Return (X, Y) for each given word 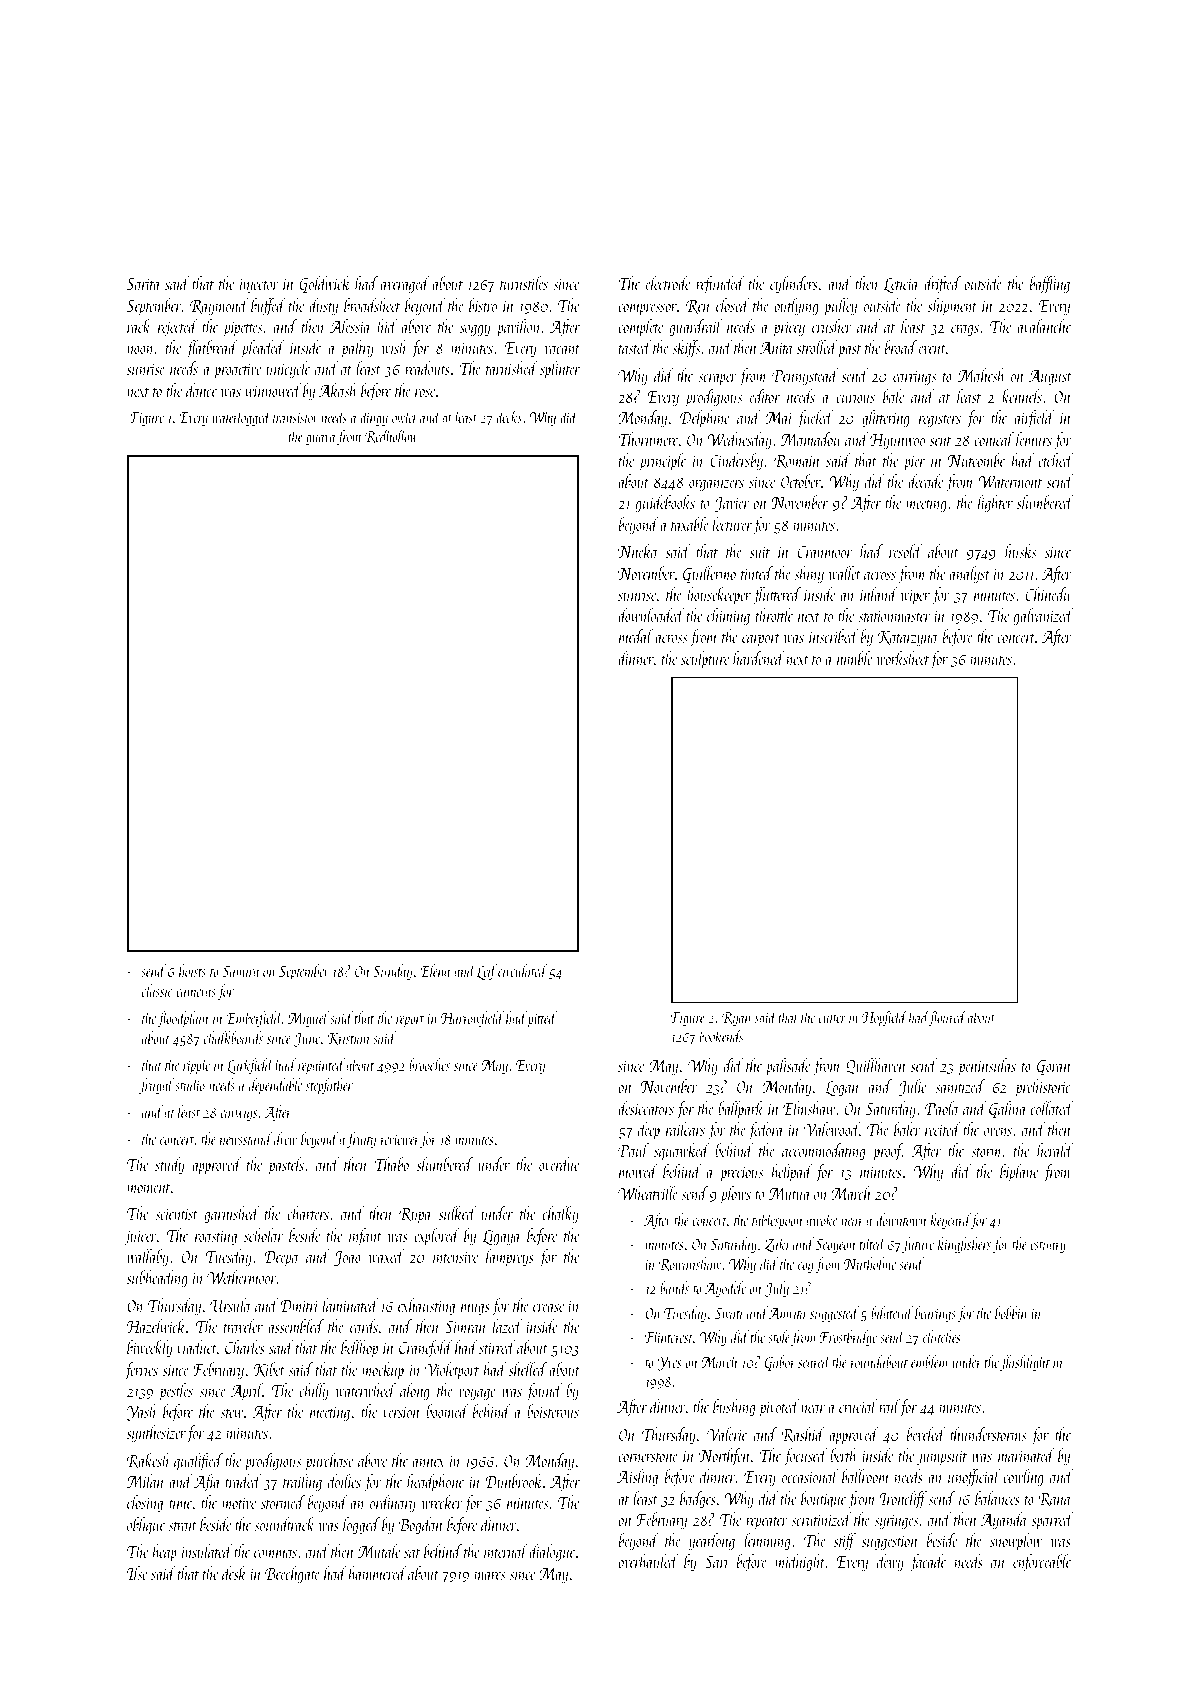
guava (321, 439)
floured (947, 1018)
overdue (559, 1164)
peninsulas (987, 1067)
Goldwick (324, 284)
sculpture (705, 660)
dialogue (552, 1553)
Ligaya (502, 1238)
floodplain (183, 1019)
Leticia (901, 285)
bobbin (1011, 1312)
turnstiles (524, 283)
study (170, 1166)
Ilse (137, 1573)
